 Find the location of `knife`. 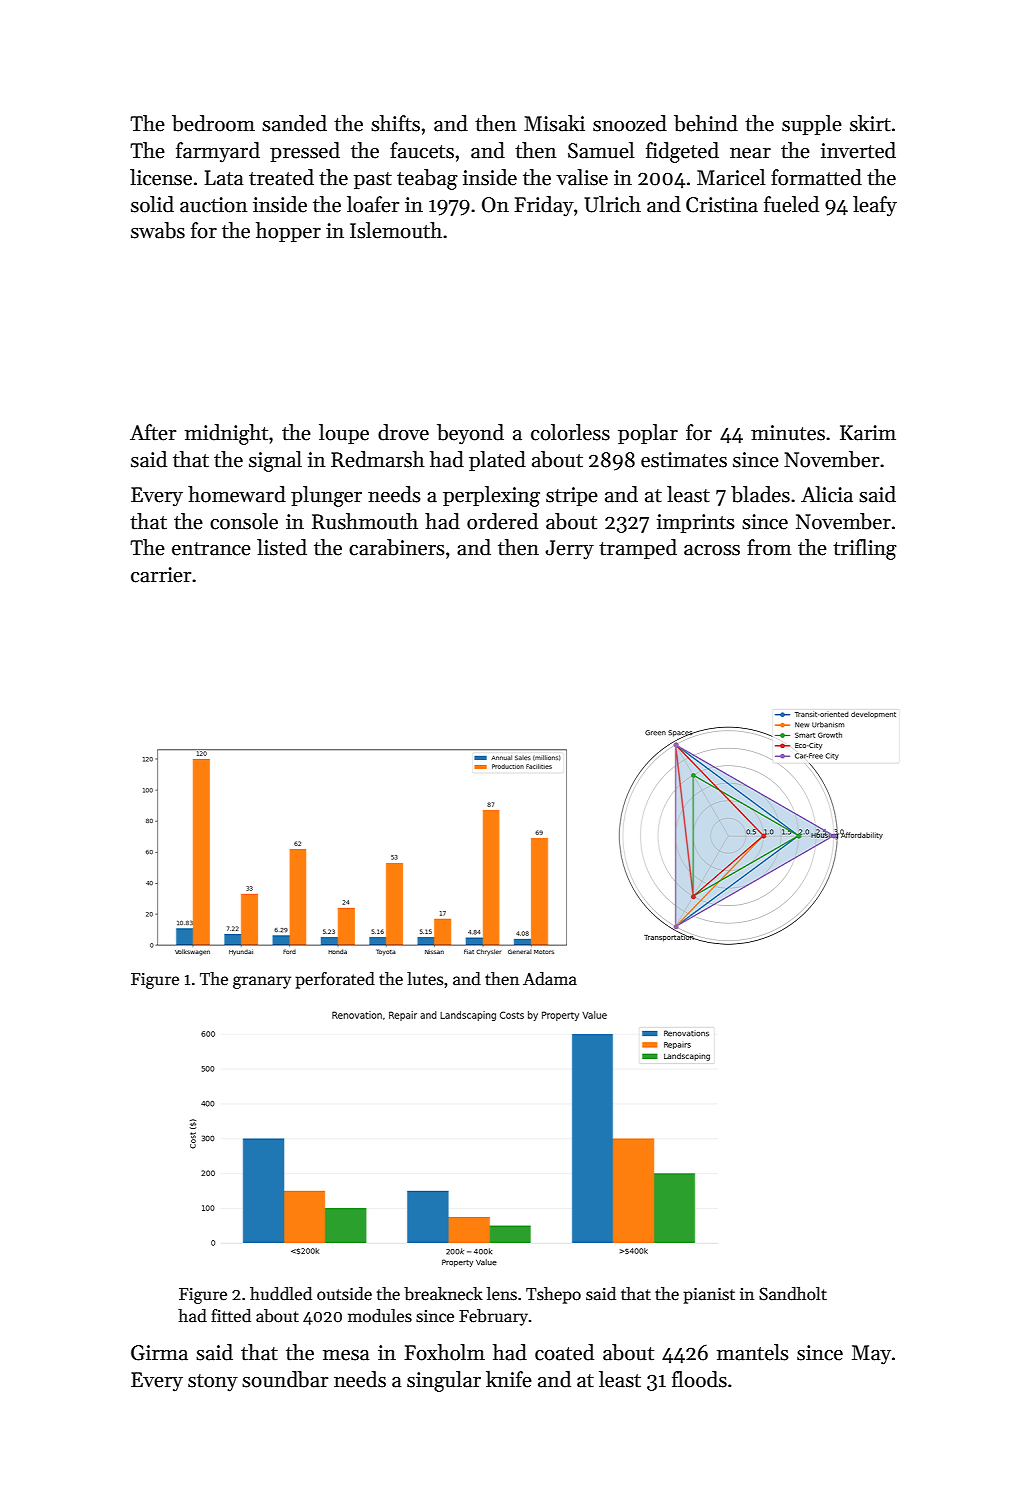

knife is located at coordinates (509, 1379).
